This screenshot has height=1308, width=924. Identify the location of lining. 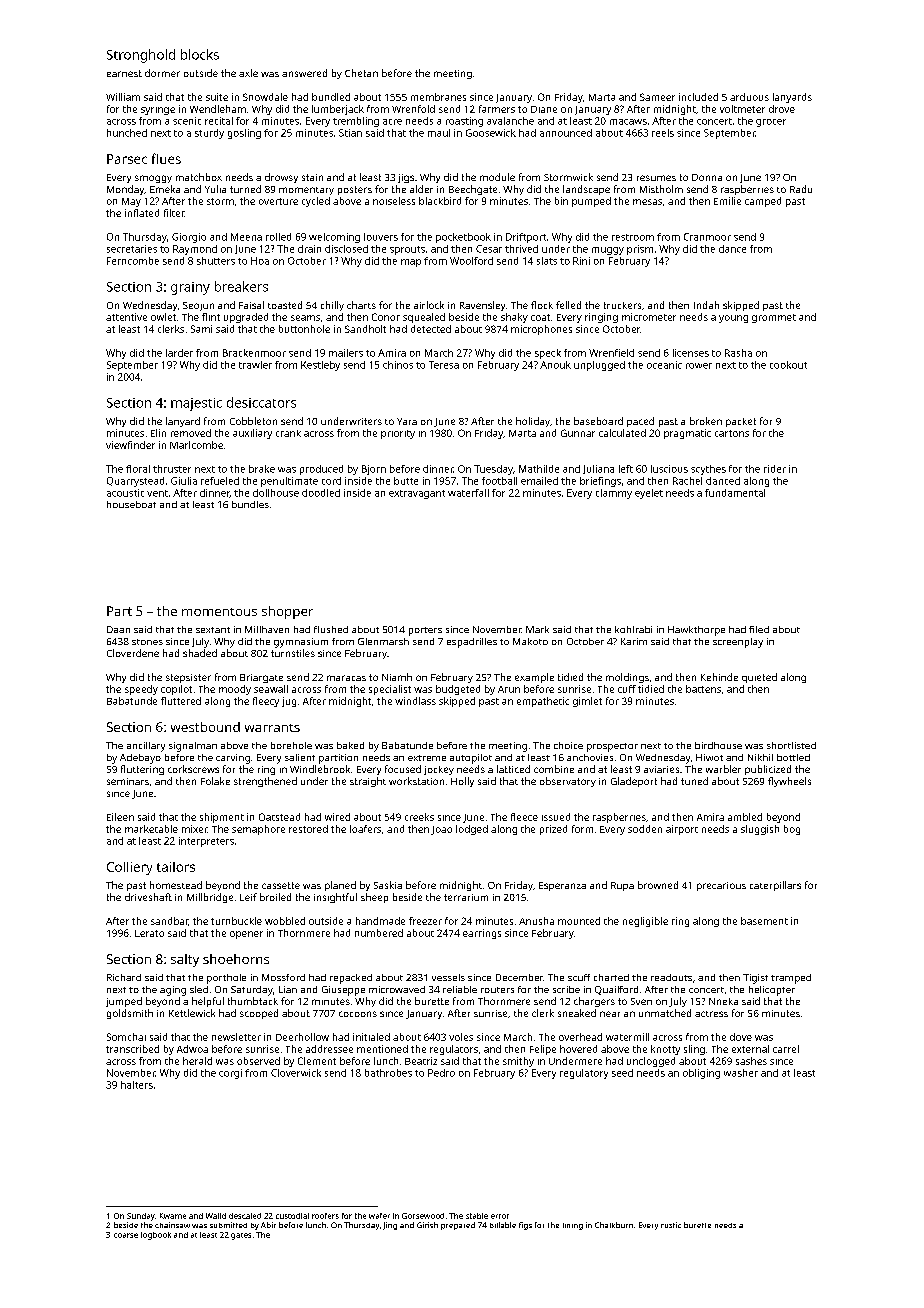
(573, 1226).
